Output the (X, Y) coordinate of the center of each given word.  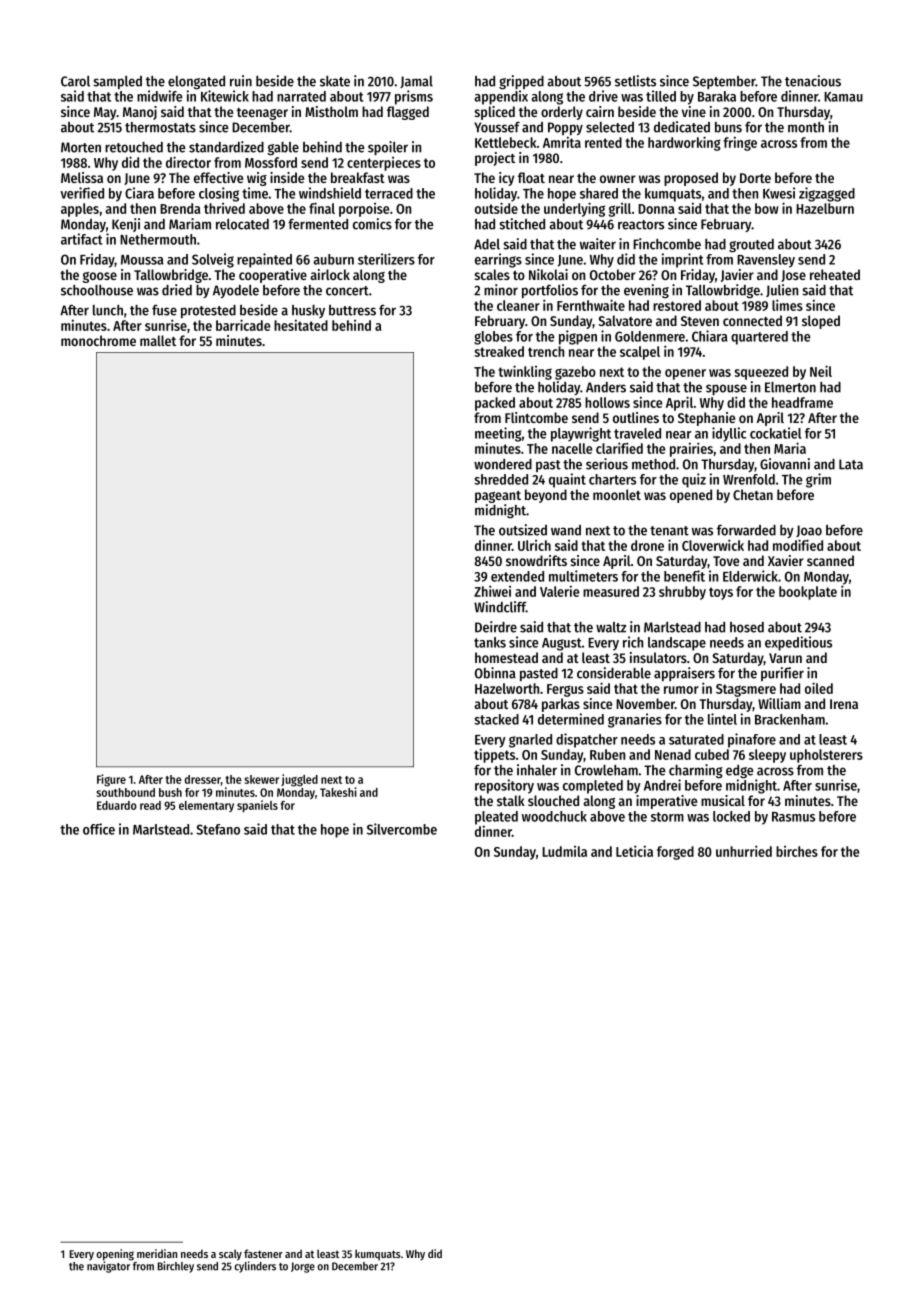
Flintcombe (536, 417)
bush (170, 792)
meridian (157, 1253)
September (724, 82)
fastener (263, 1253)
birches (797, 851)
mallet (158, 340)
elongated (196, 83)
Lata (851, 464)
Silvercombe (402, 829)
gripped (521, 82)
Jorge (303, 1267)
